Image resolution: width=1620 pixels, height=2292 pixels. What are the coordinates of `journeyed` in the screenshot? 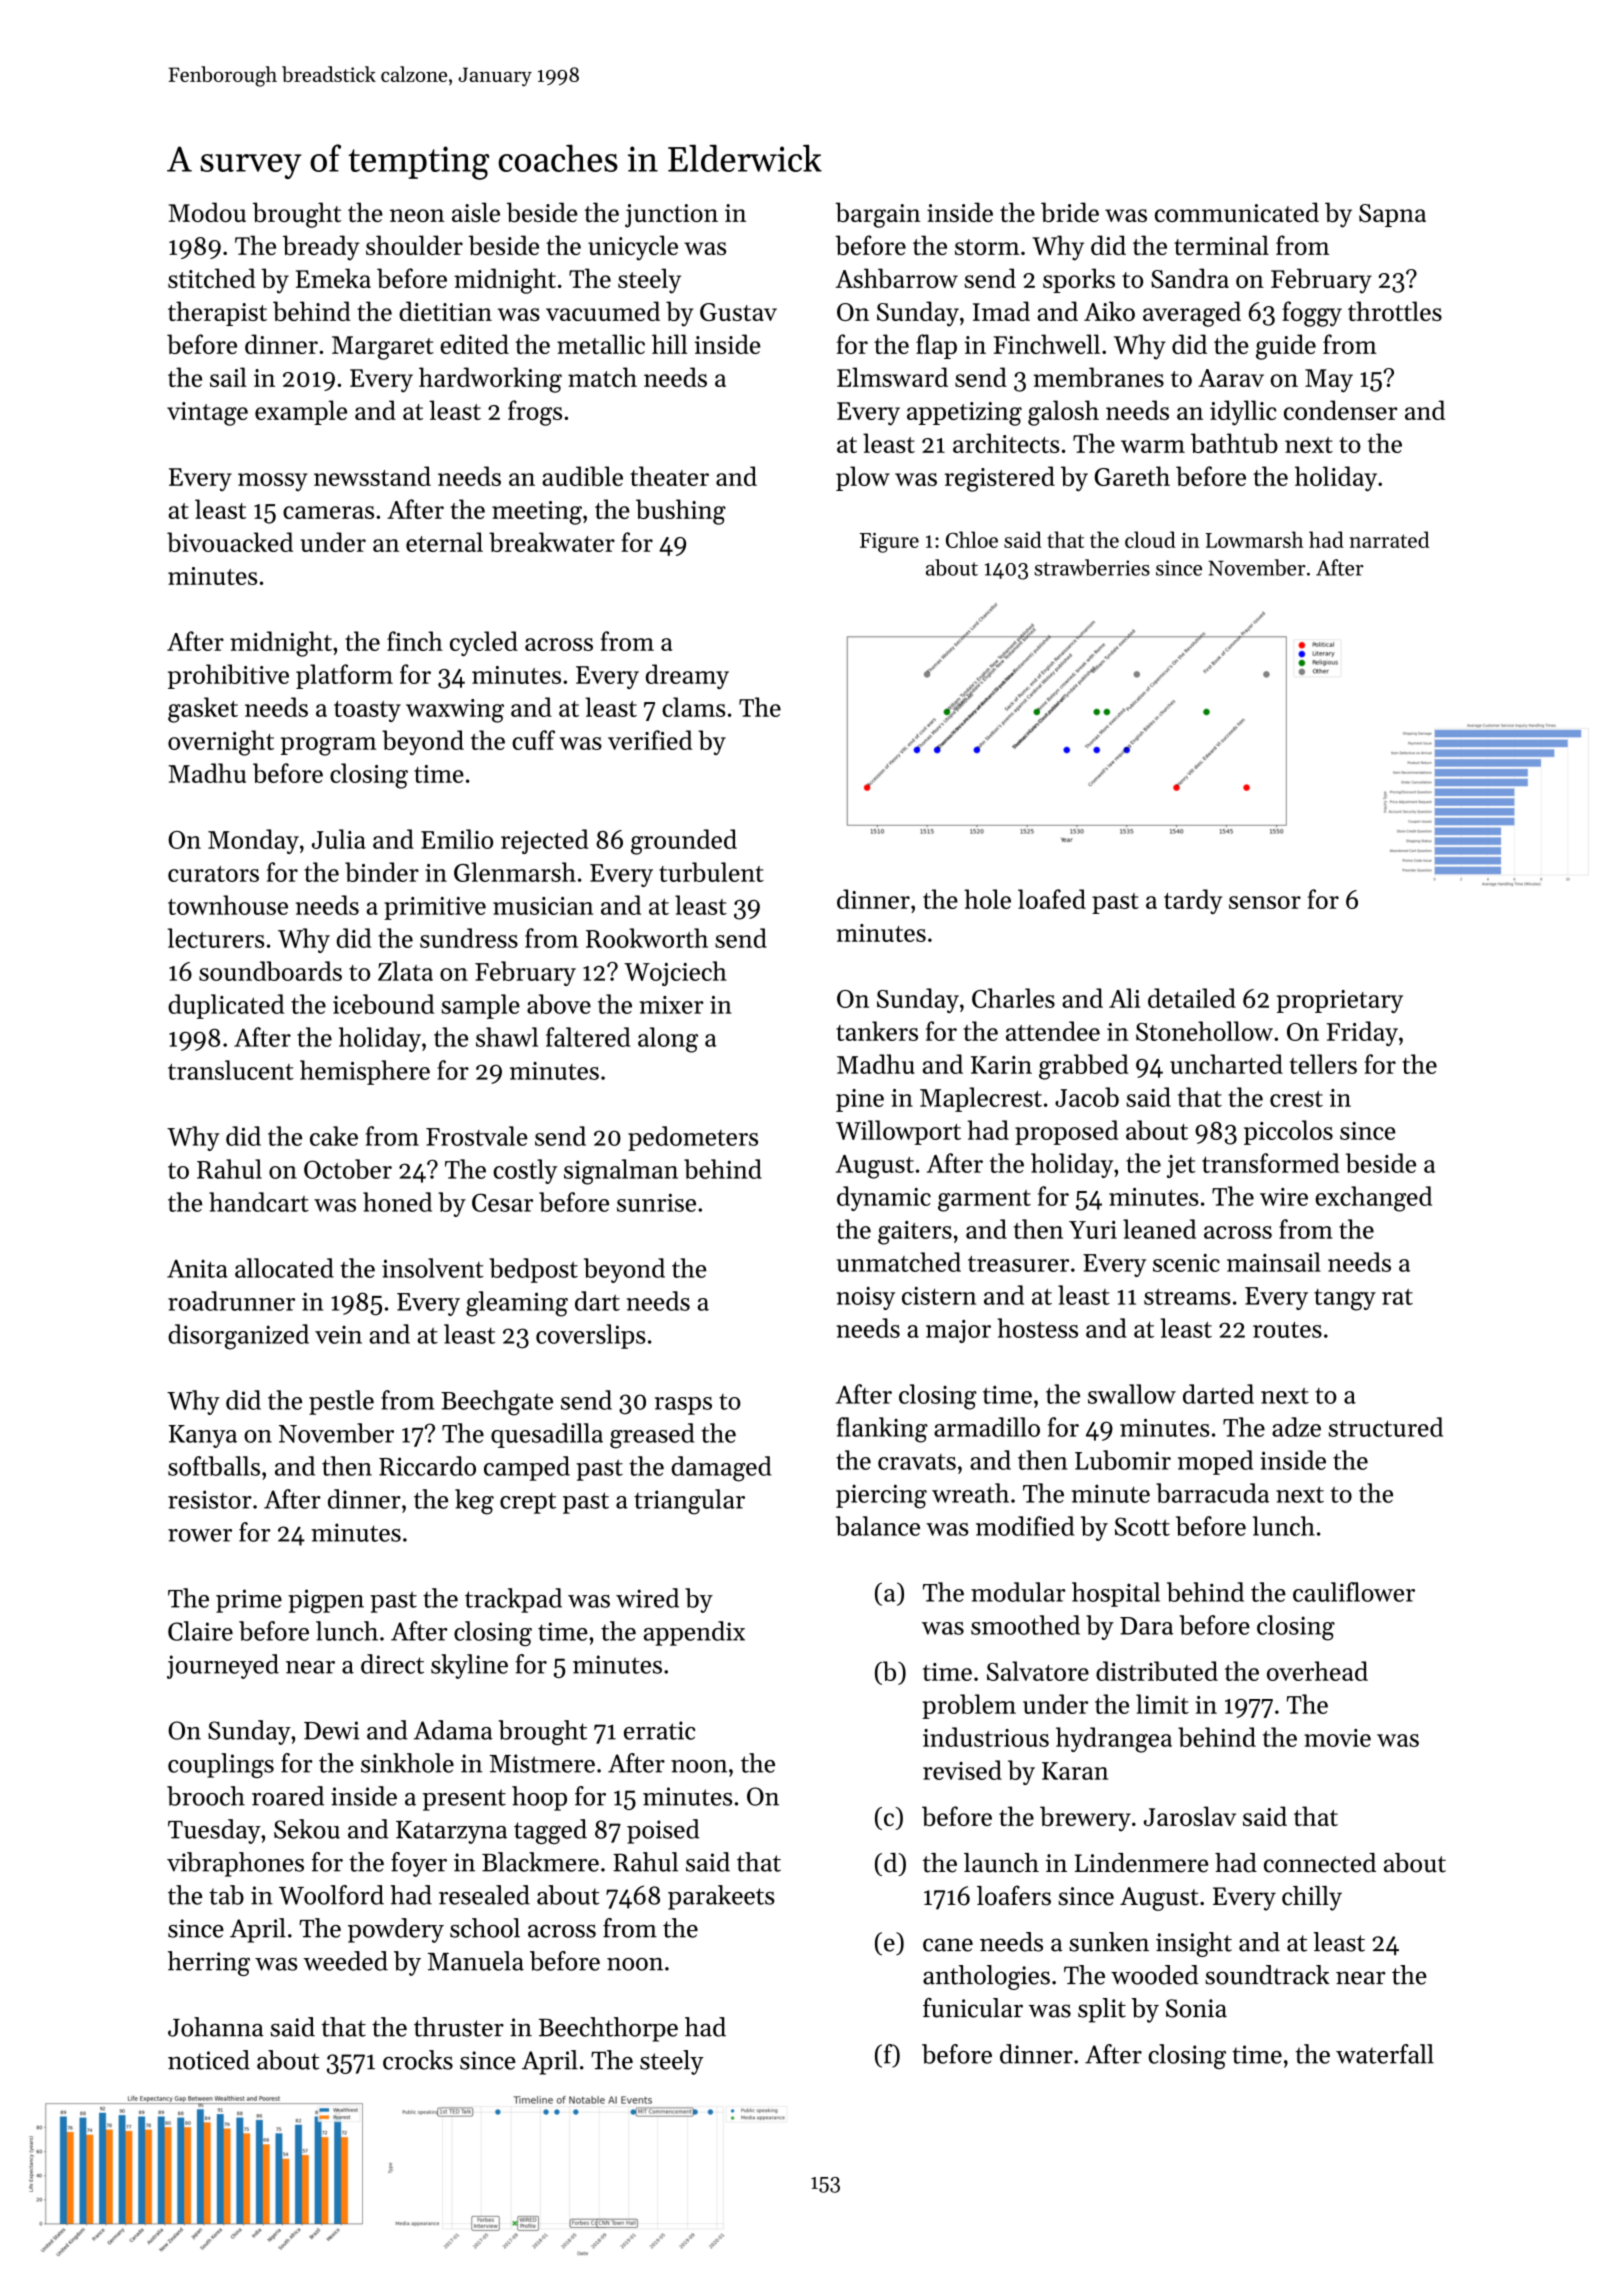 It's located at (223, 1666).
